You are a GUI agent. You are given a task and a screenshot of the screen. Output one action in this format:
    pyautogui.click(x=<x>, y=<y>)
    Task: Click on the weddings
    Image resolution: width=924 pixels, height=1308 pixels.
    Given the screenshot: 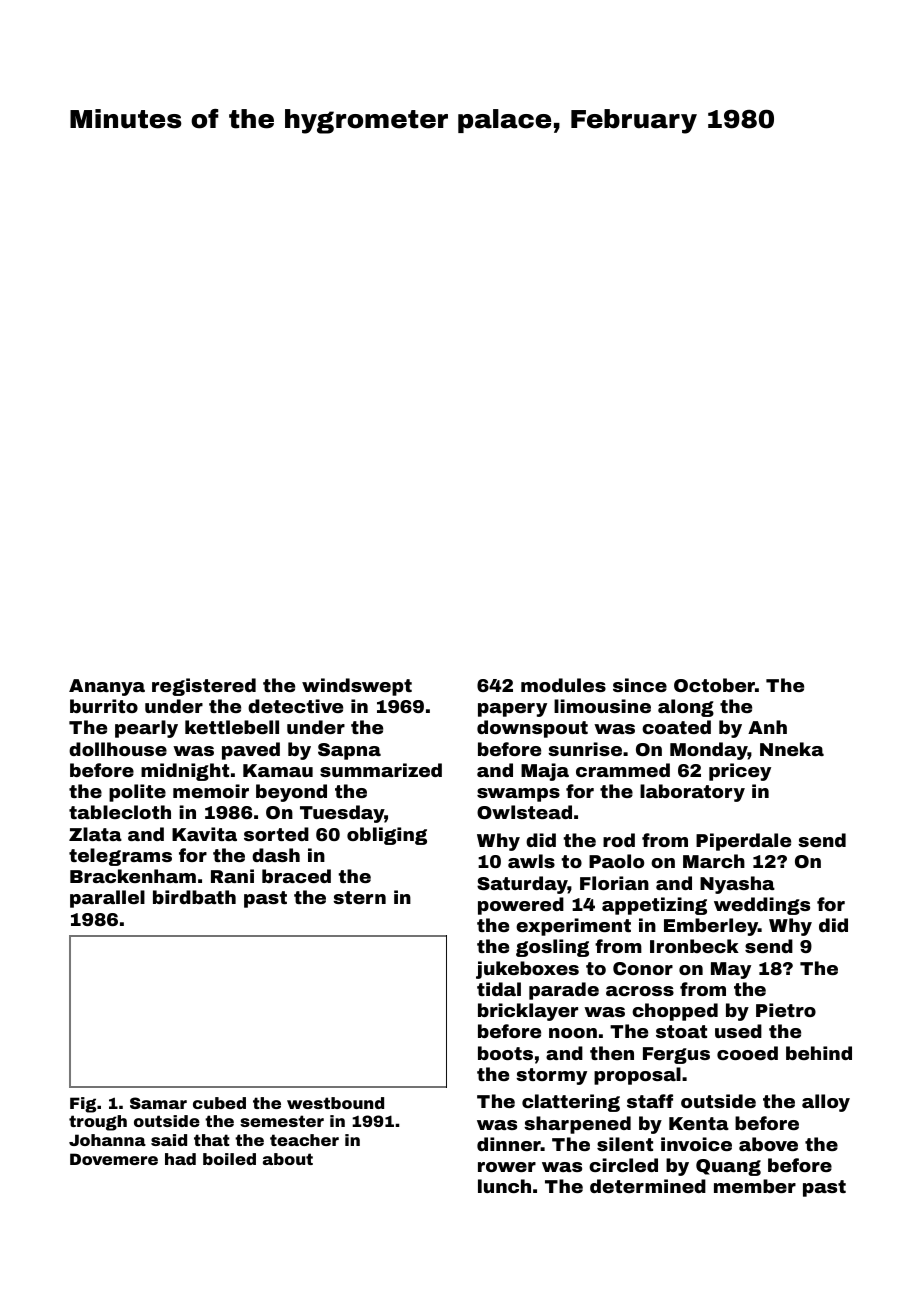 What is the action you would take?
    pyautogui.click(x=762, y=906)
